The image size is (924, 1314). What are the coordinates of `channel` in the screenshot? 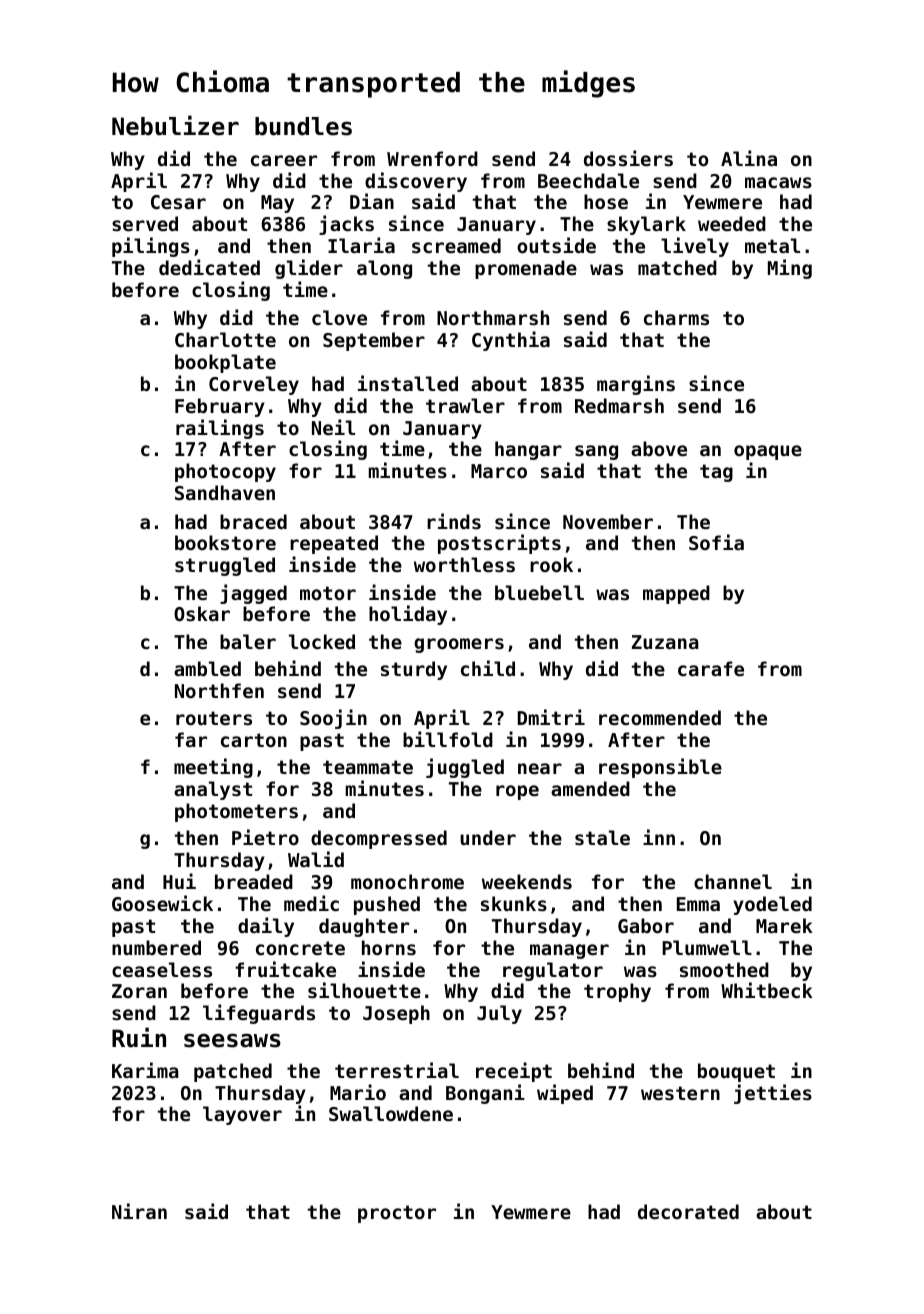 It's located at (733, 881).
